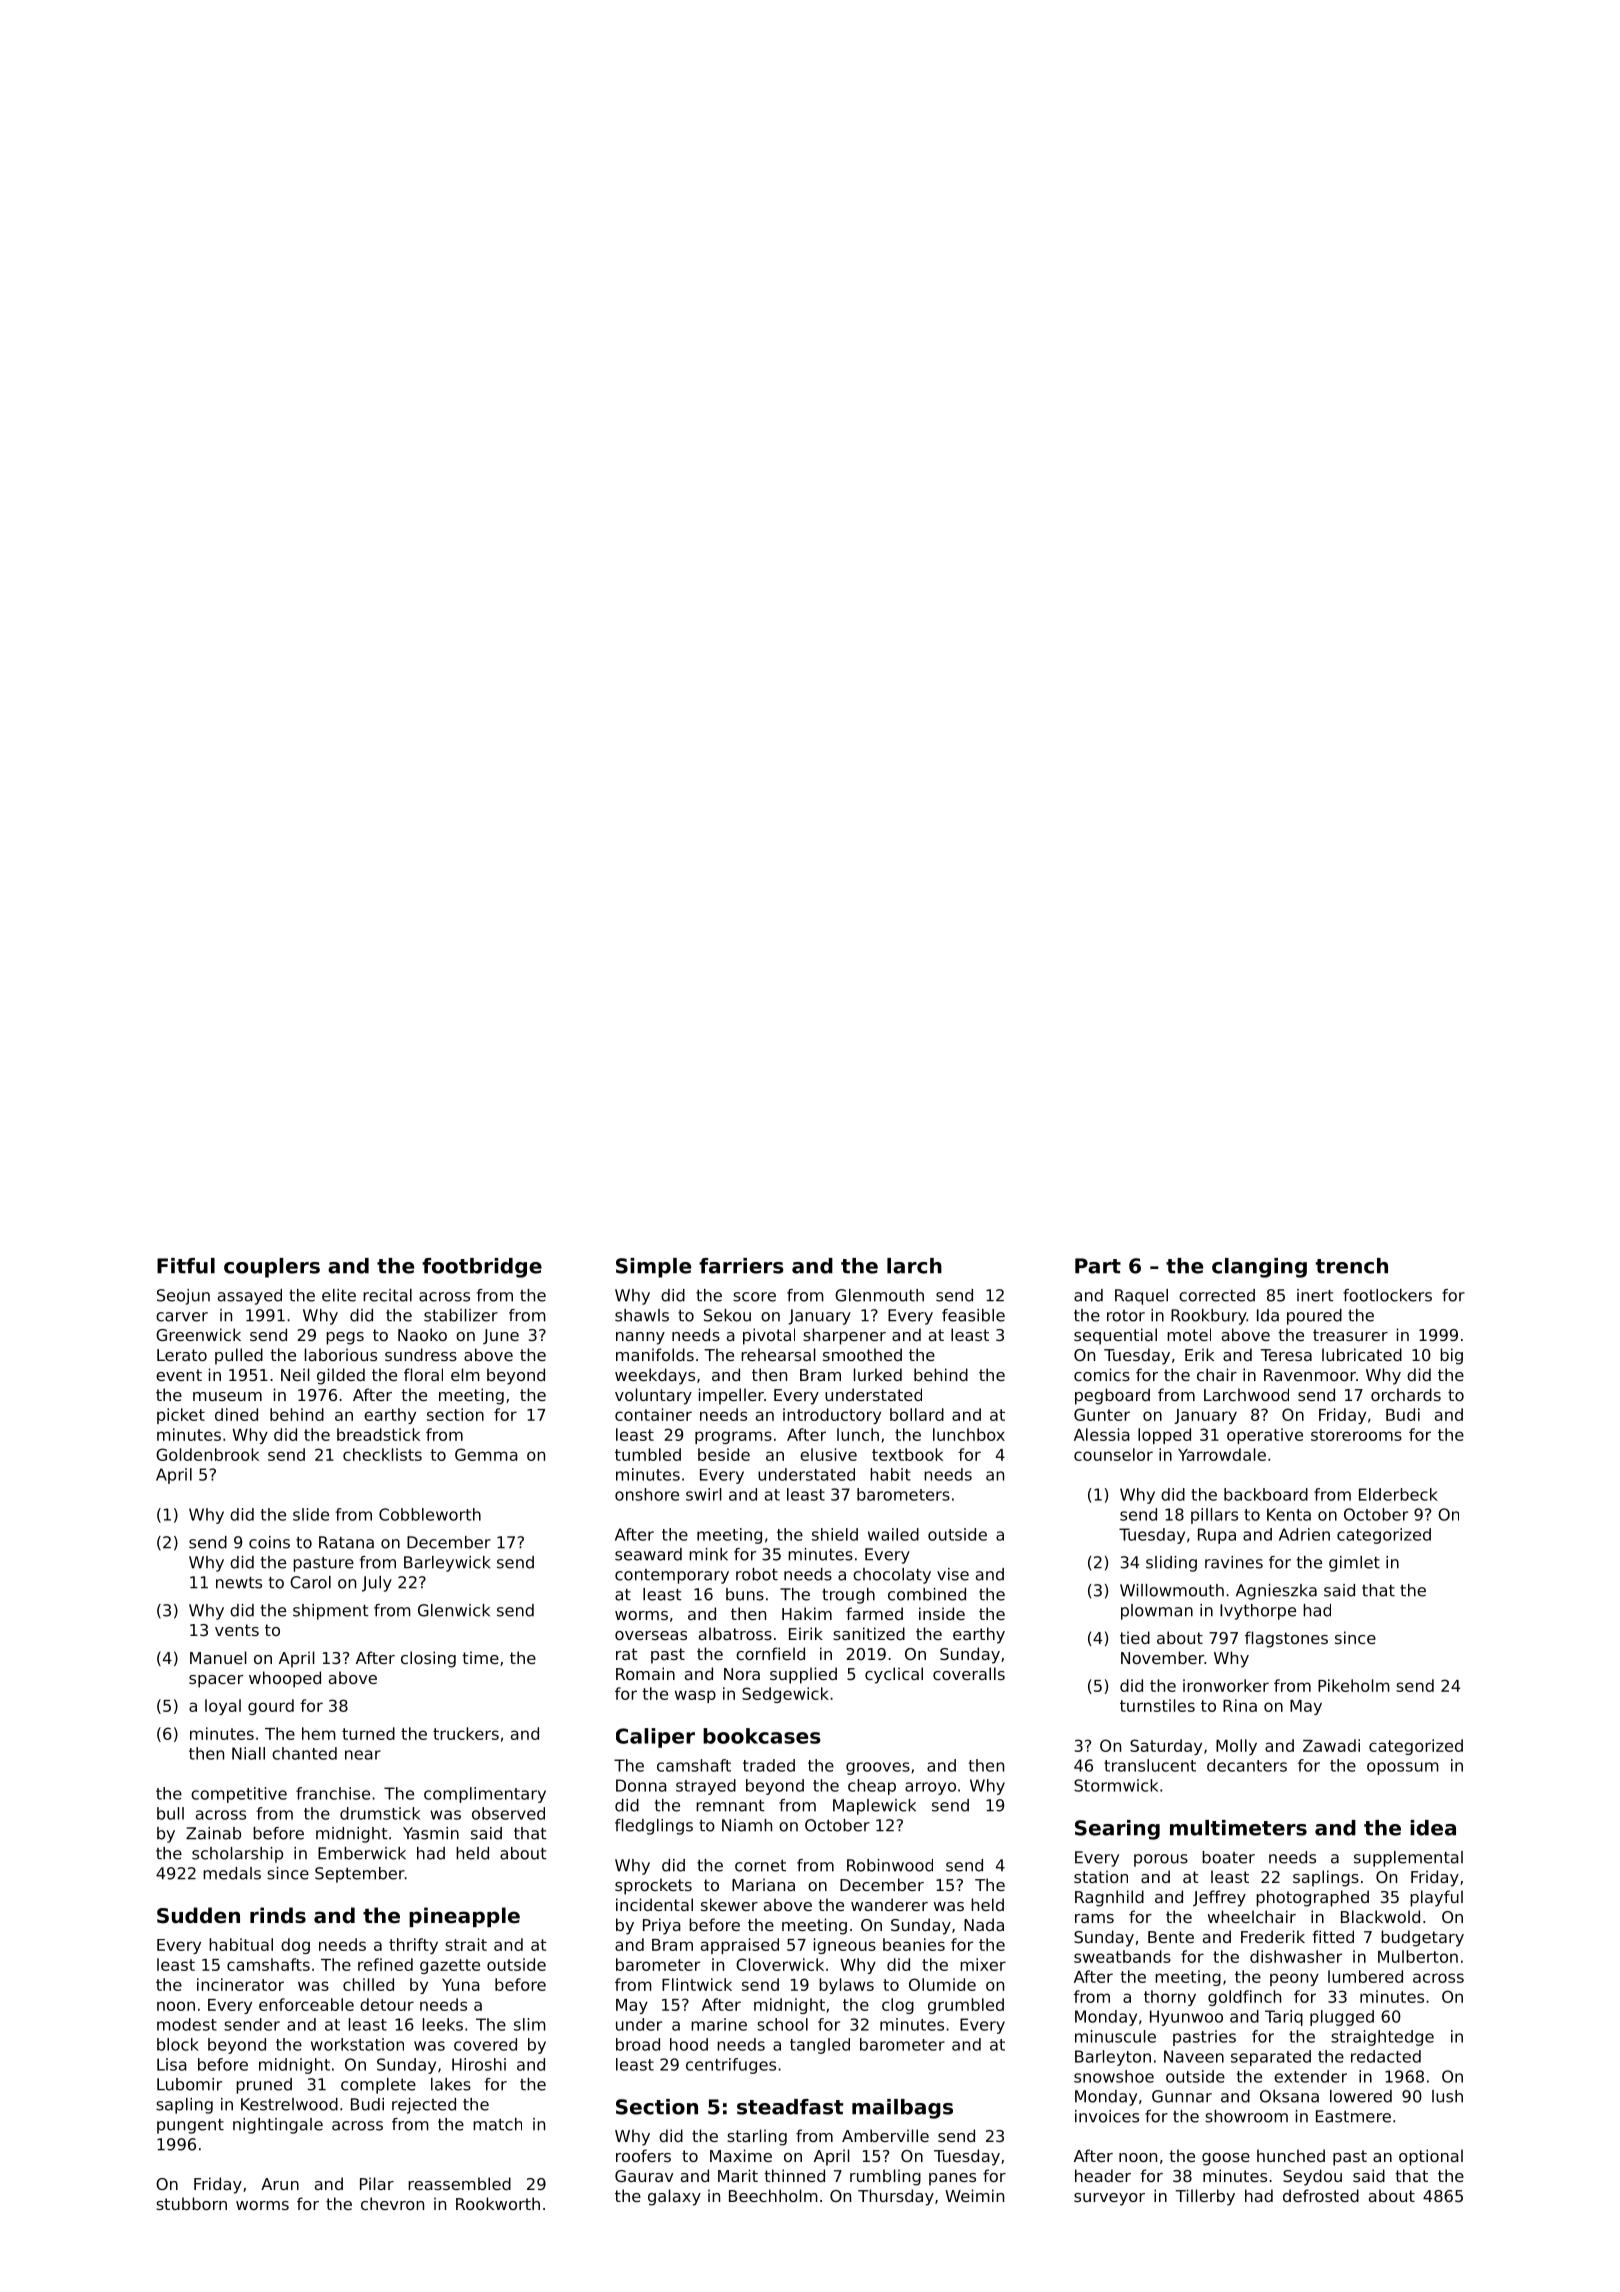 This screenshot has height=2292, width=1620. Describe the element at coordinates (662, 1926) in the screenshot. I see `Priya` at that location.
